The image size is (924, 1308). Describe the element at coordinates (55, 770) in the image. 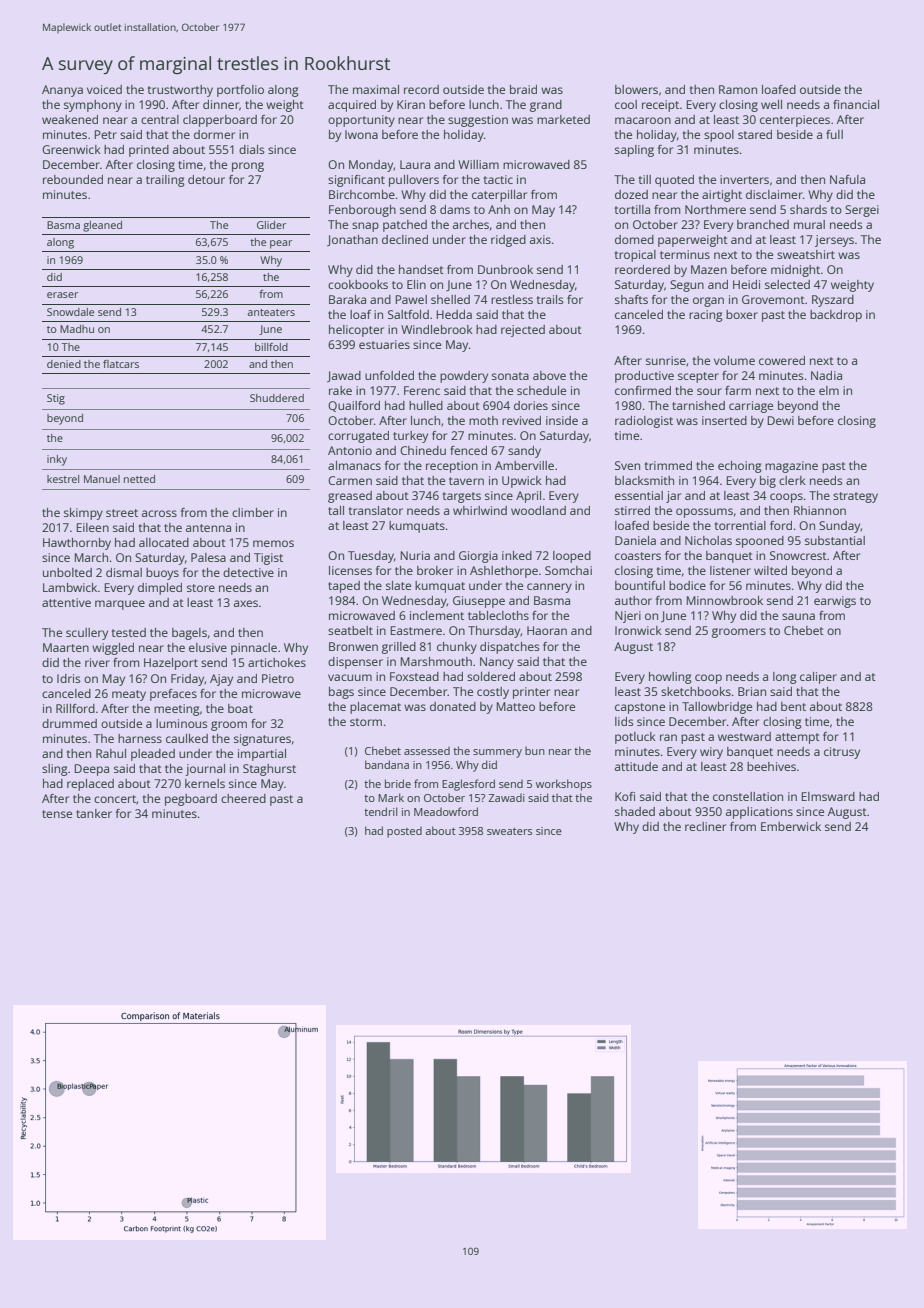

I see `sling` at that location.
